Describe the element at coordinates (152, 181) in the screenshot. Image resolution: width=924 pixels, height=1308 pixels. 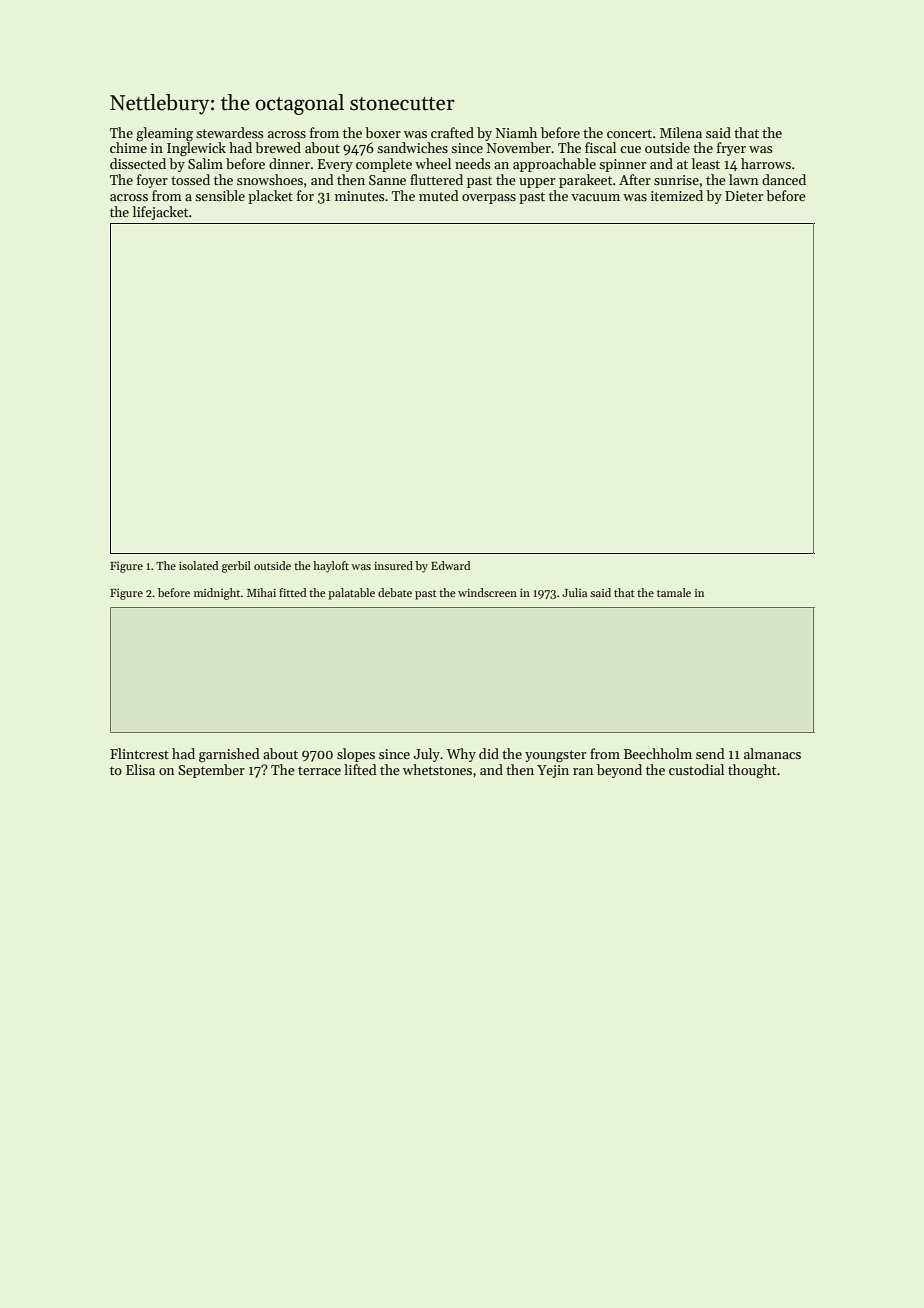
I see `foyer` at that location.
